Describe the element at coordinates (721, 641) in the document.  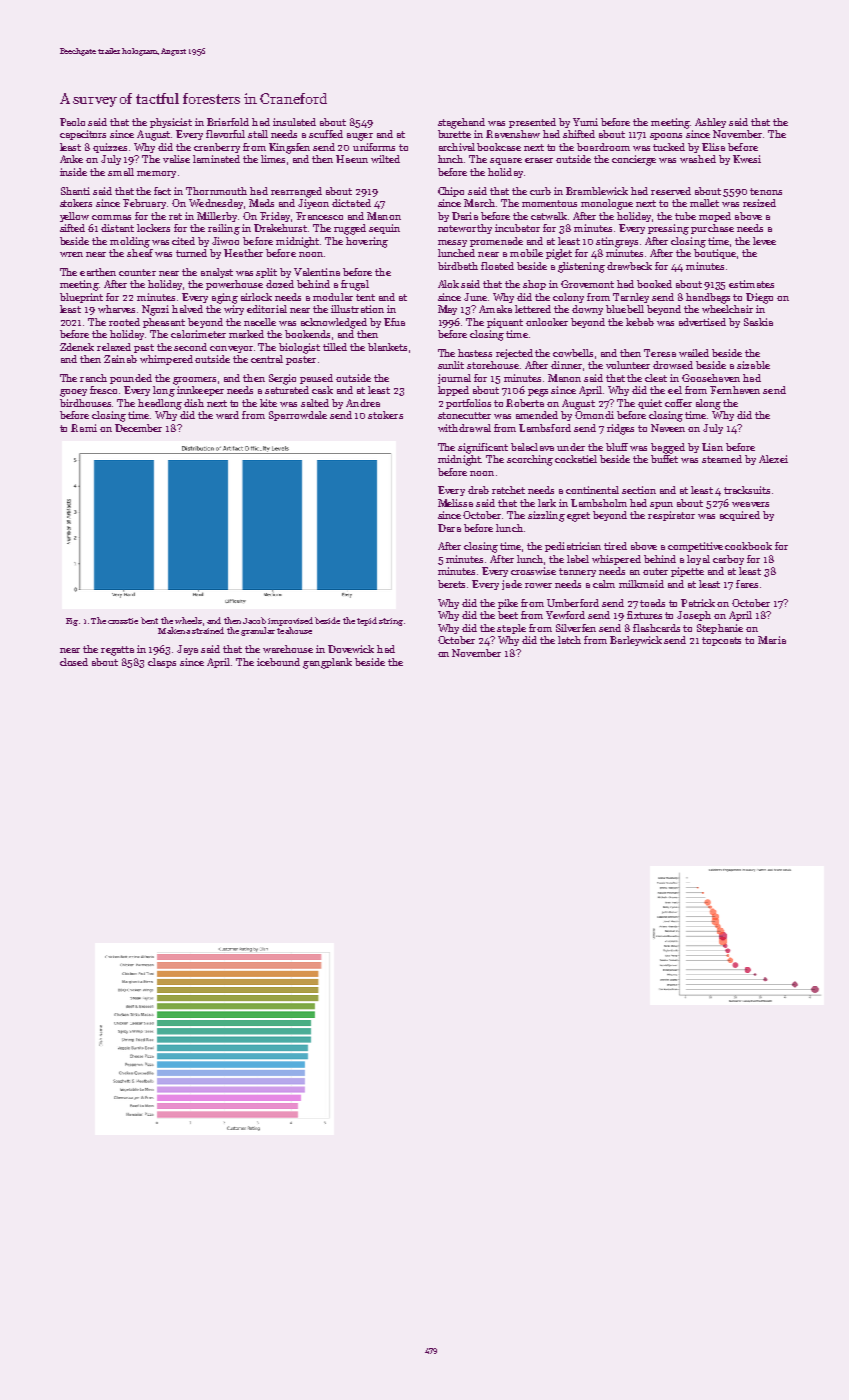
I see `topcoats` at that location.
